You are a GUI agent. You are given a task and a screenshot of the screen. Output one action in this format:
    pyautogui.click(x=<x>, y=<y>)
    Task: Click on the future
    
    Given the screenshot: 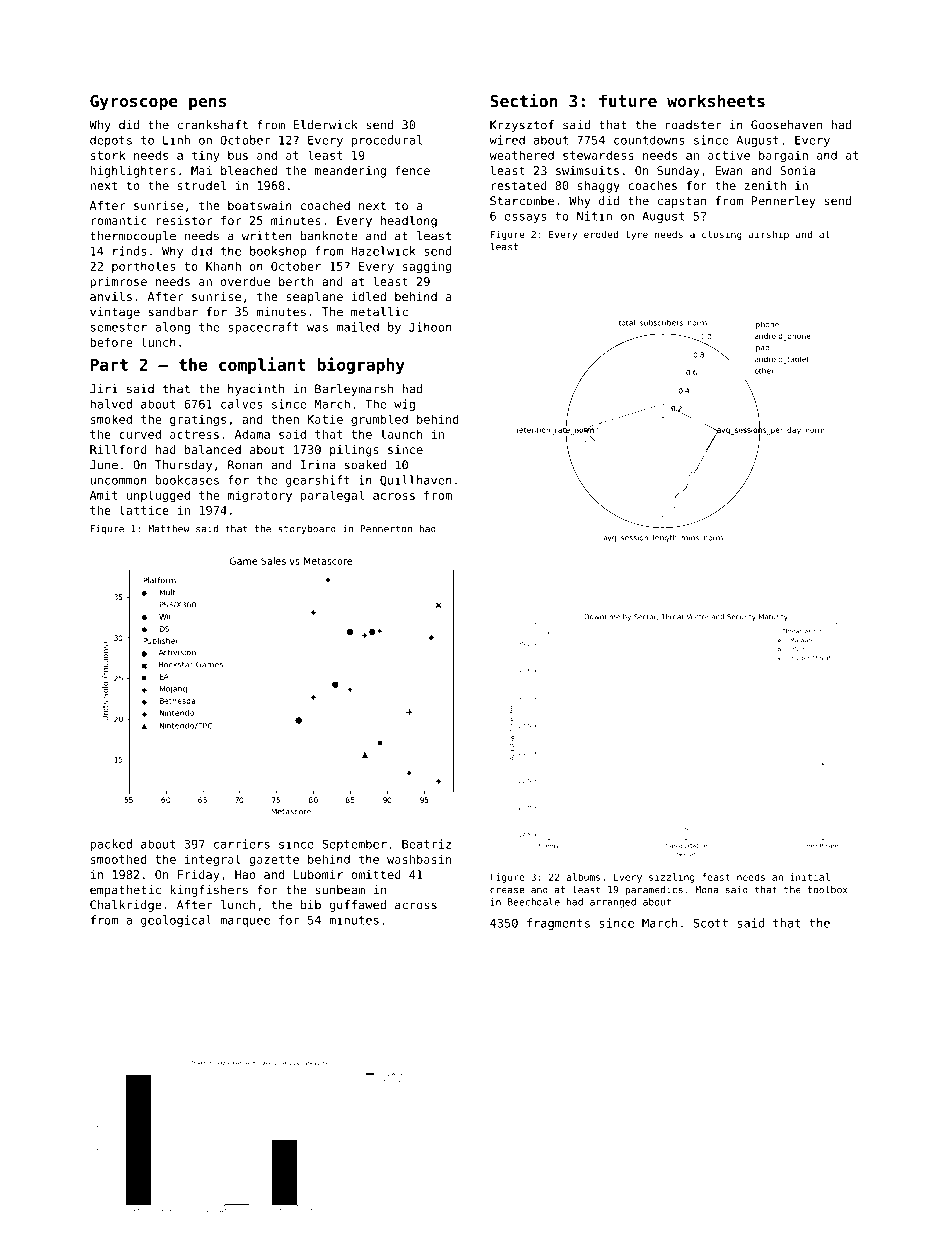 What is the action you would take?
    pyautogui.click(x=628, y=100)
